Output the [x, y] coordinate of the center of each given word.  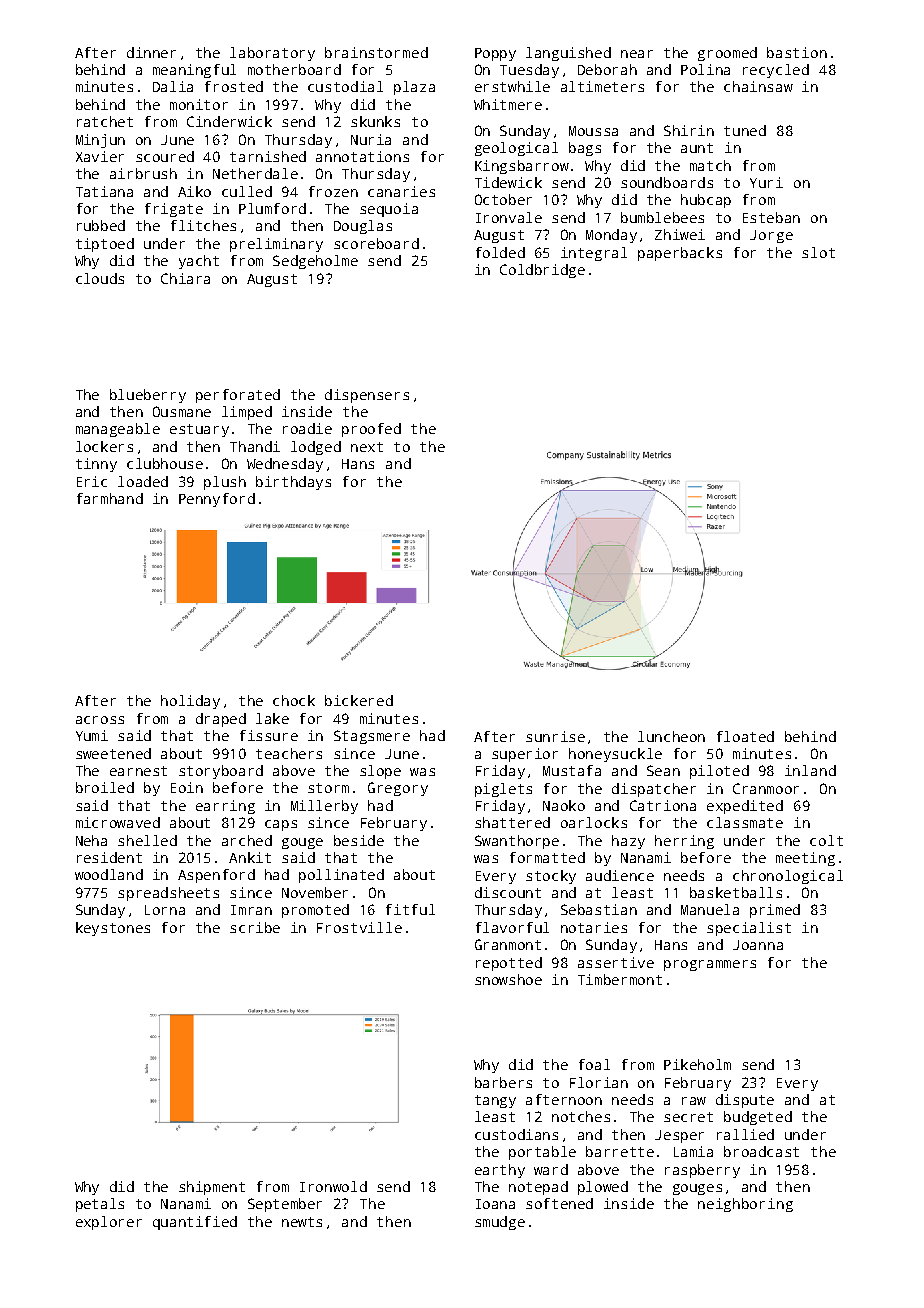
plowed [603, 1188]
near [637, 54]
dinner [151, 52]
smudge [500, 1223]
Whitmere [508, 104]
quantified [195, 1223]
